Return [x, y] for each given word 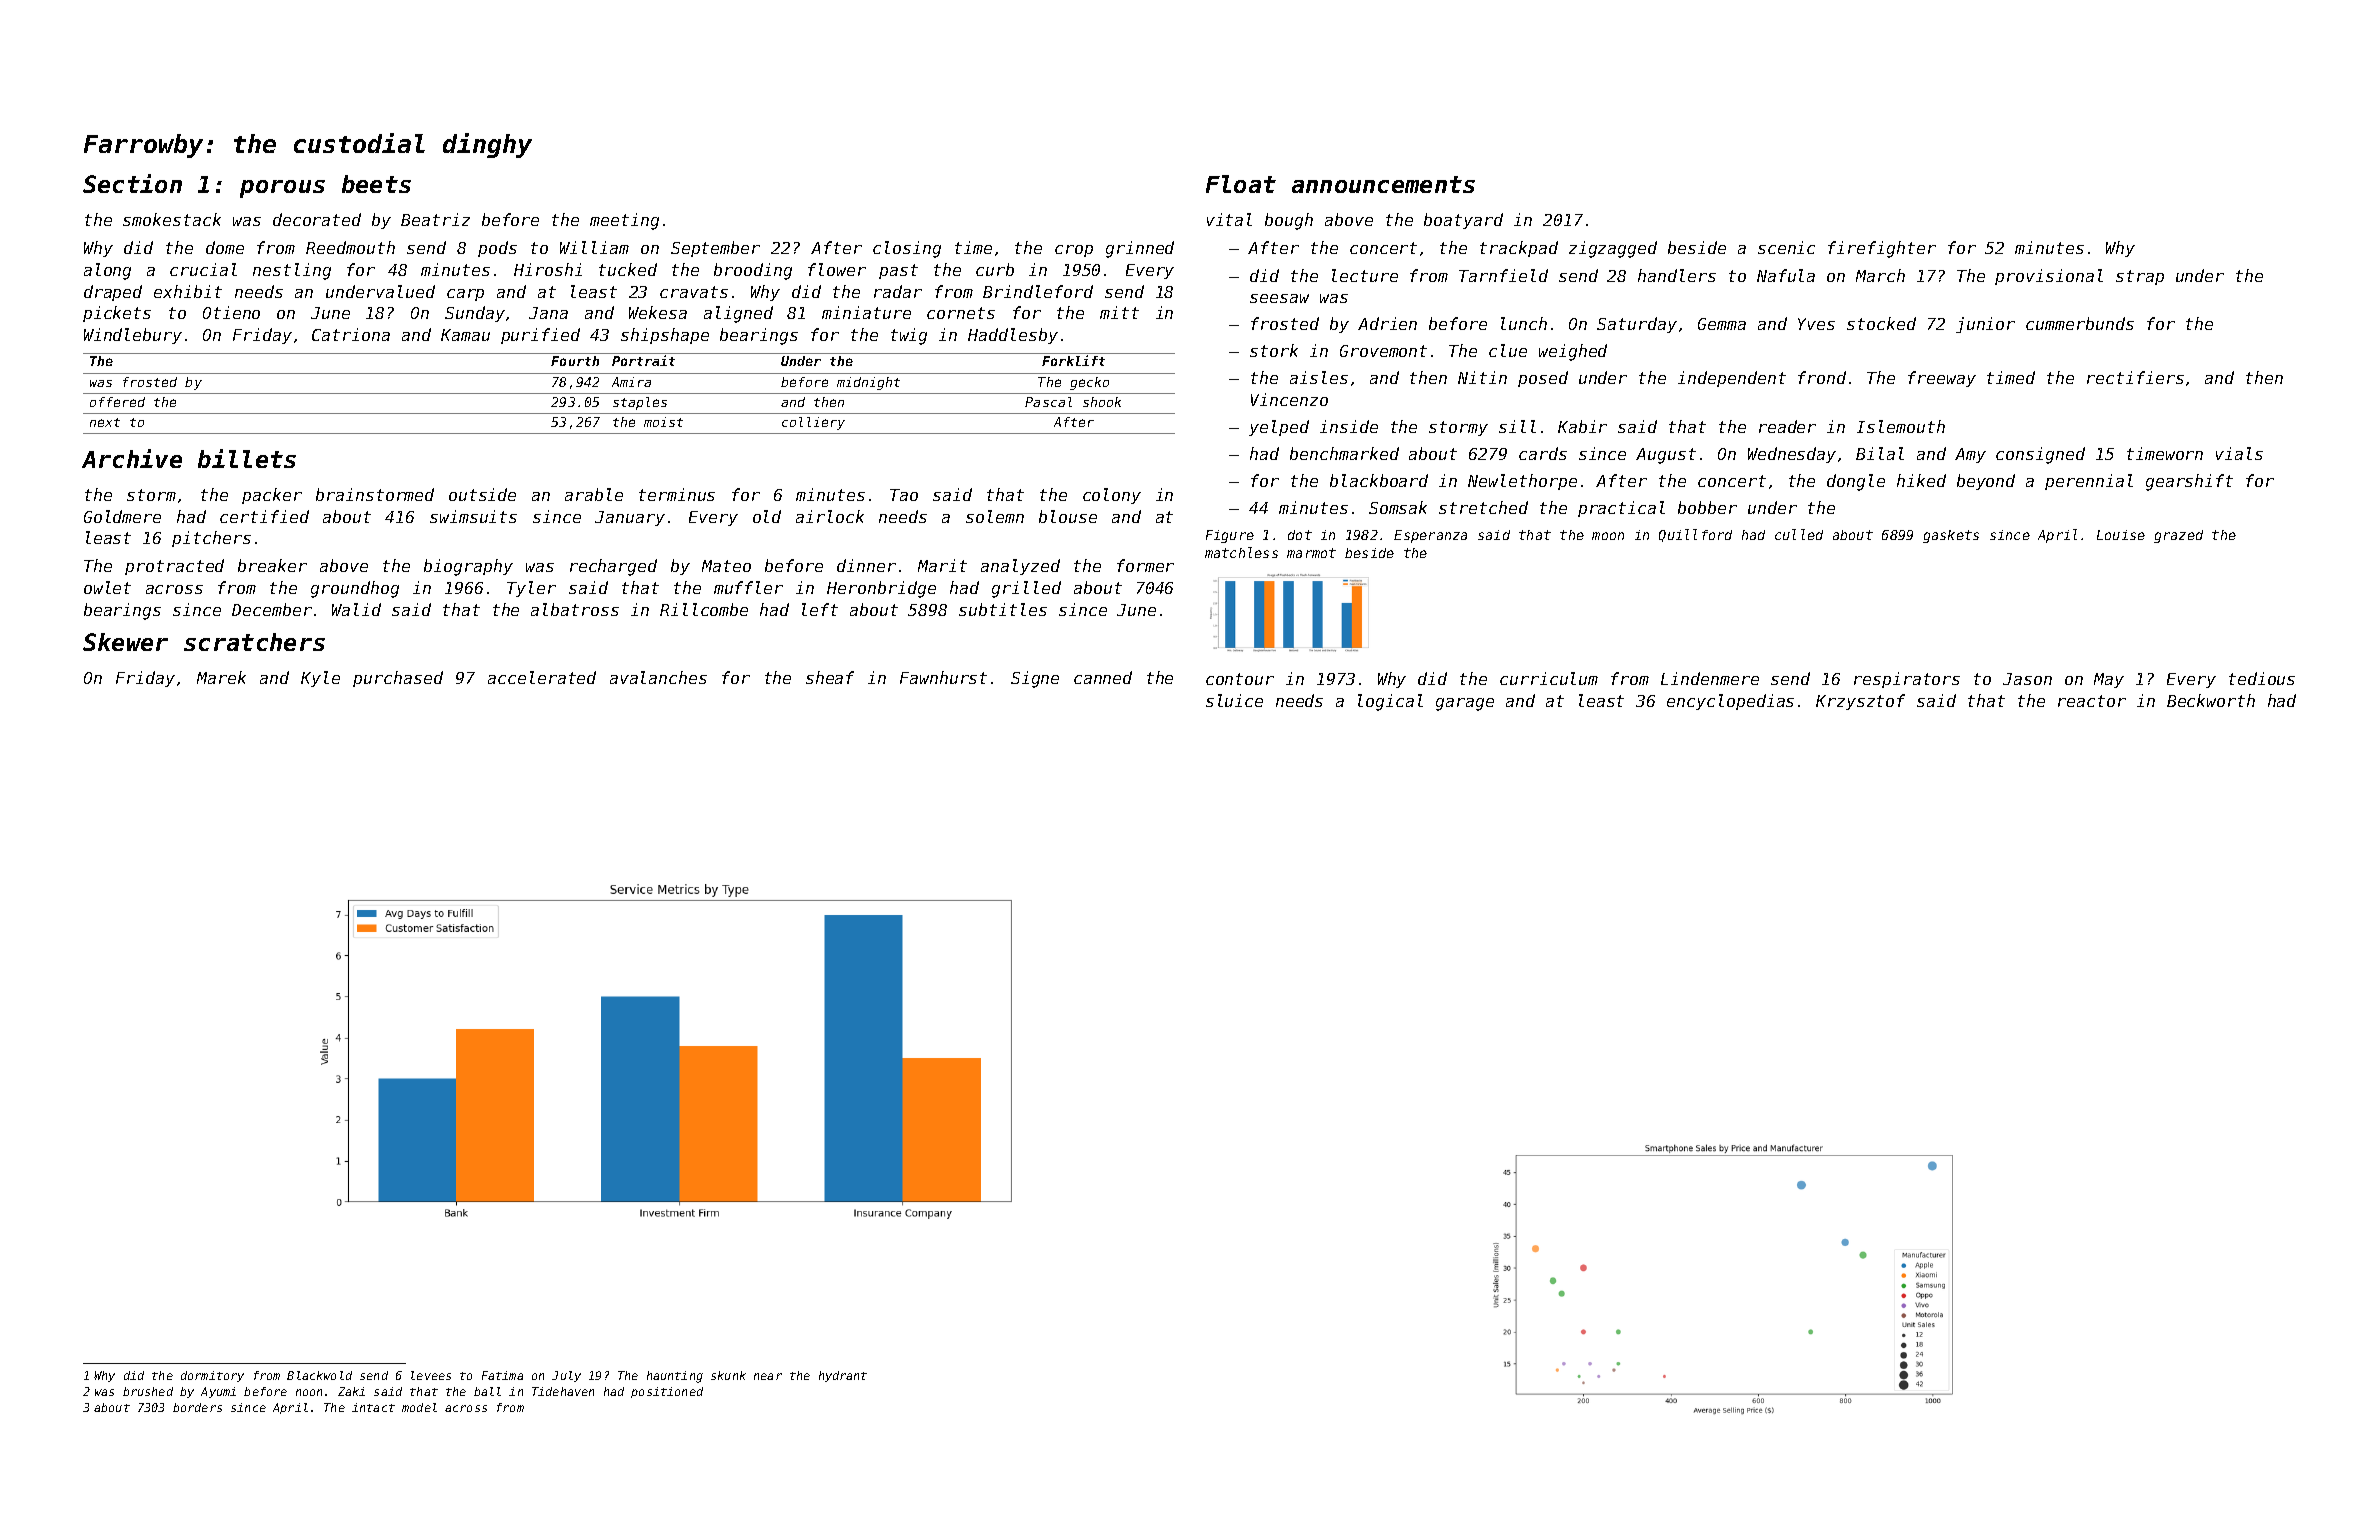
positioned [667, 1392]
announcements [1383, 184]
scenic [1786, 247]
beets [376, 184]
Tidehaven [563, 1391]
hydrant [843, 1376]
